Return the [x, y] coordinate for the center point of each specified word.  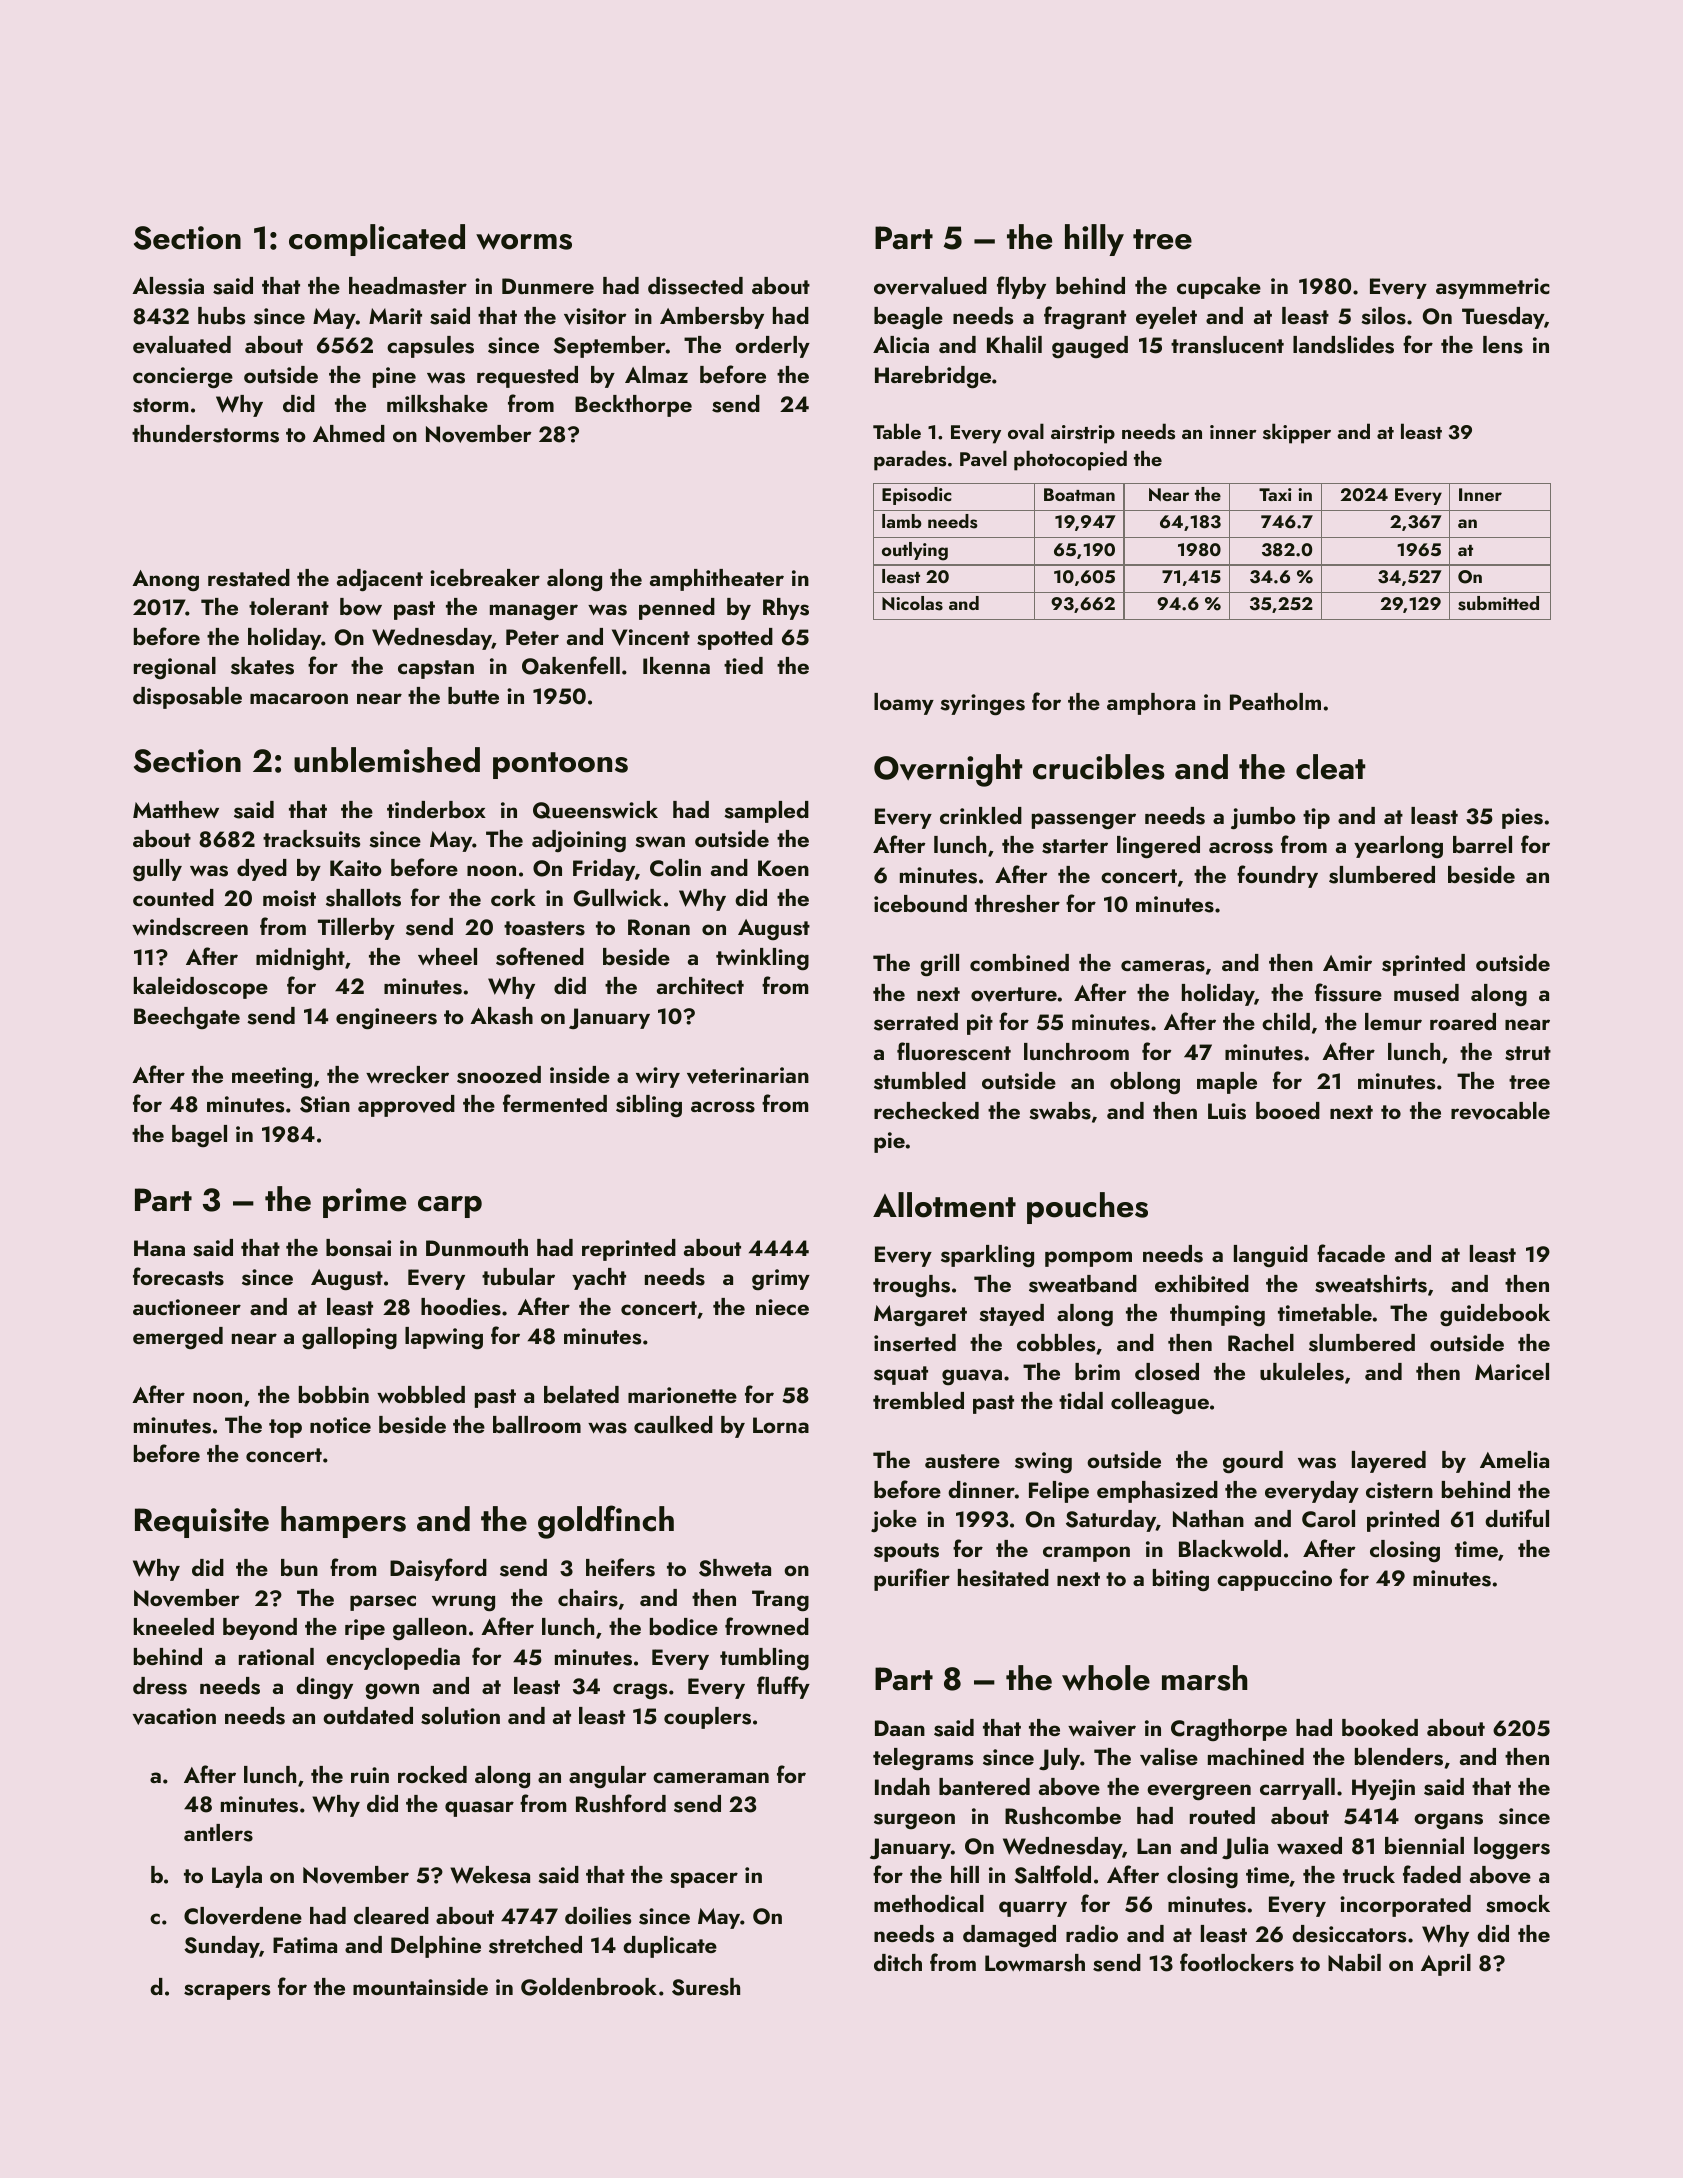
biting [1181, 1580]
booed [1288, 1110]
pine [394, 377]
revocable [1500, 1111]
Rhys [786, 609]
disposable [187, 698]
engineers [386, 1019]
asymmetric [1493, 288]
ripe [365, 1629]
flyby [1021, 287]
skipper [1297, 433]
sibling [649, 1106]
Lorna [781, 1425]
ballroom [537, 1424]
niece [782, 1307]
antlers [218, 1833]
